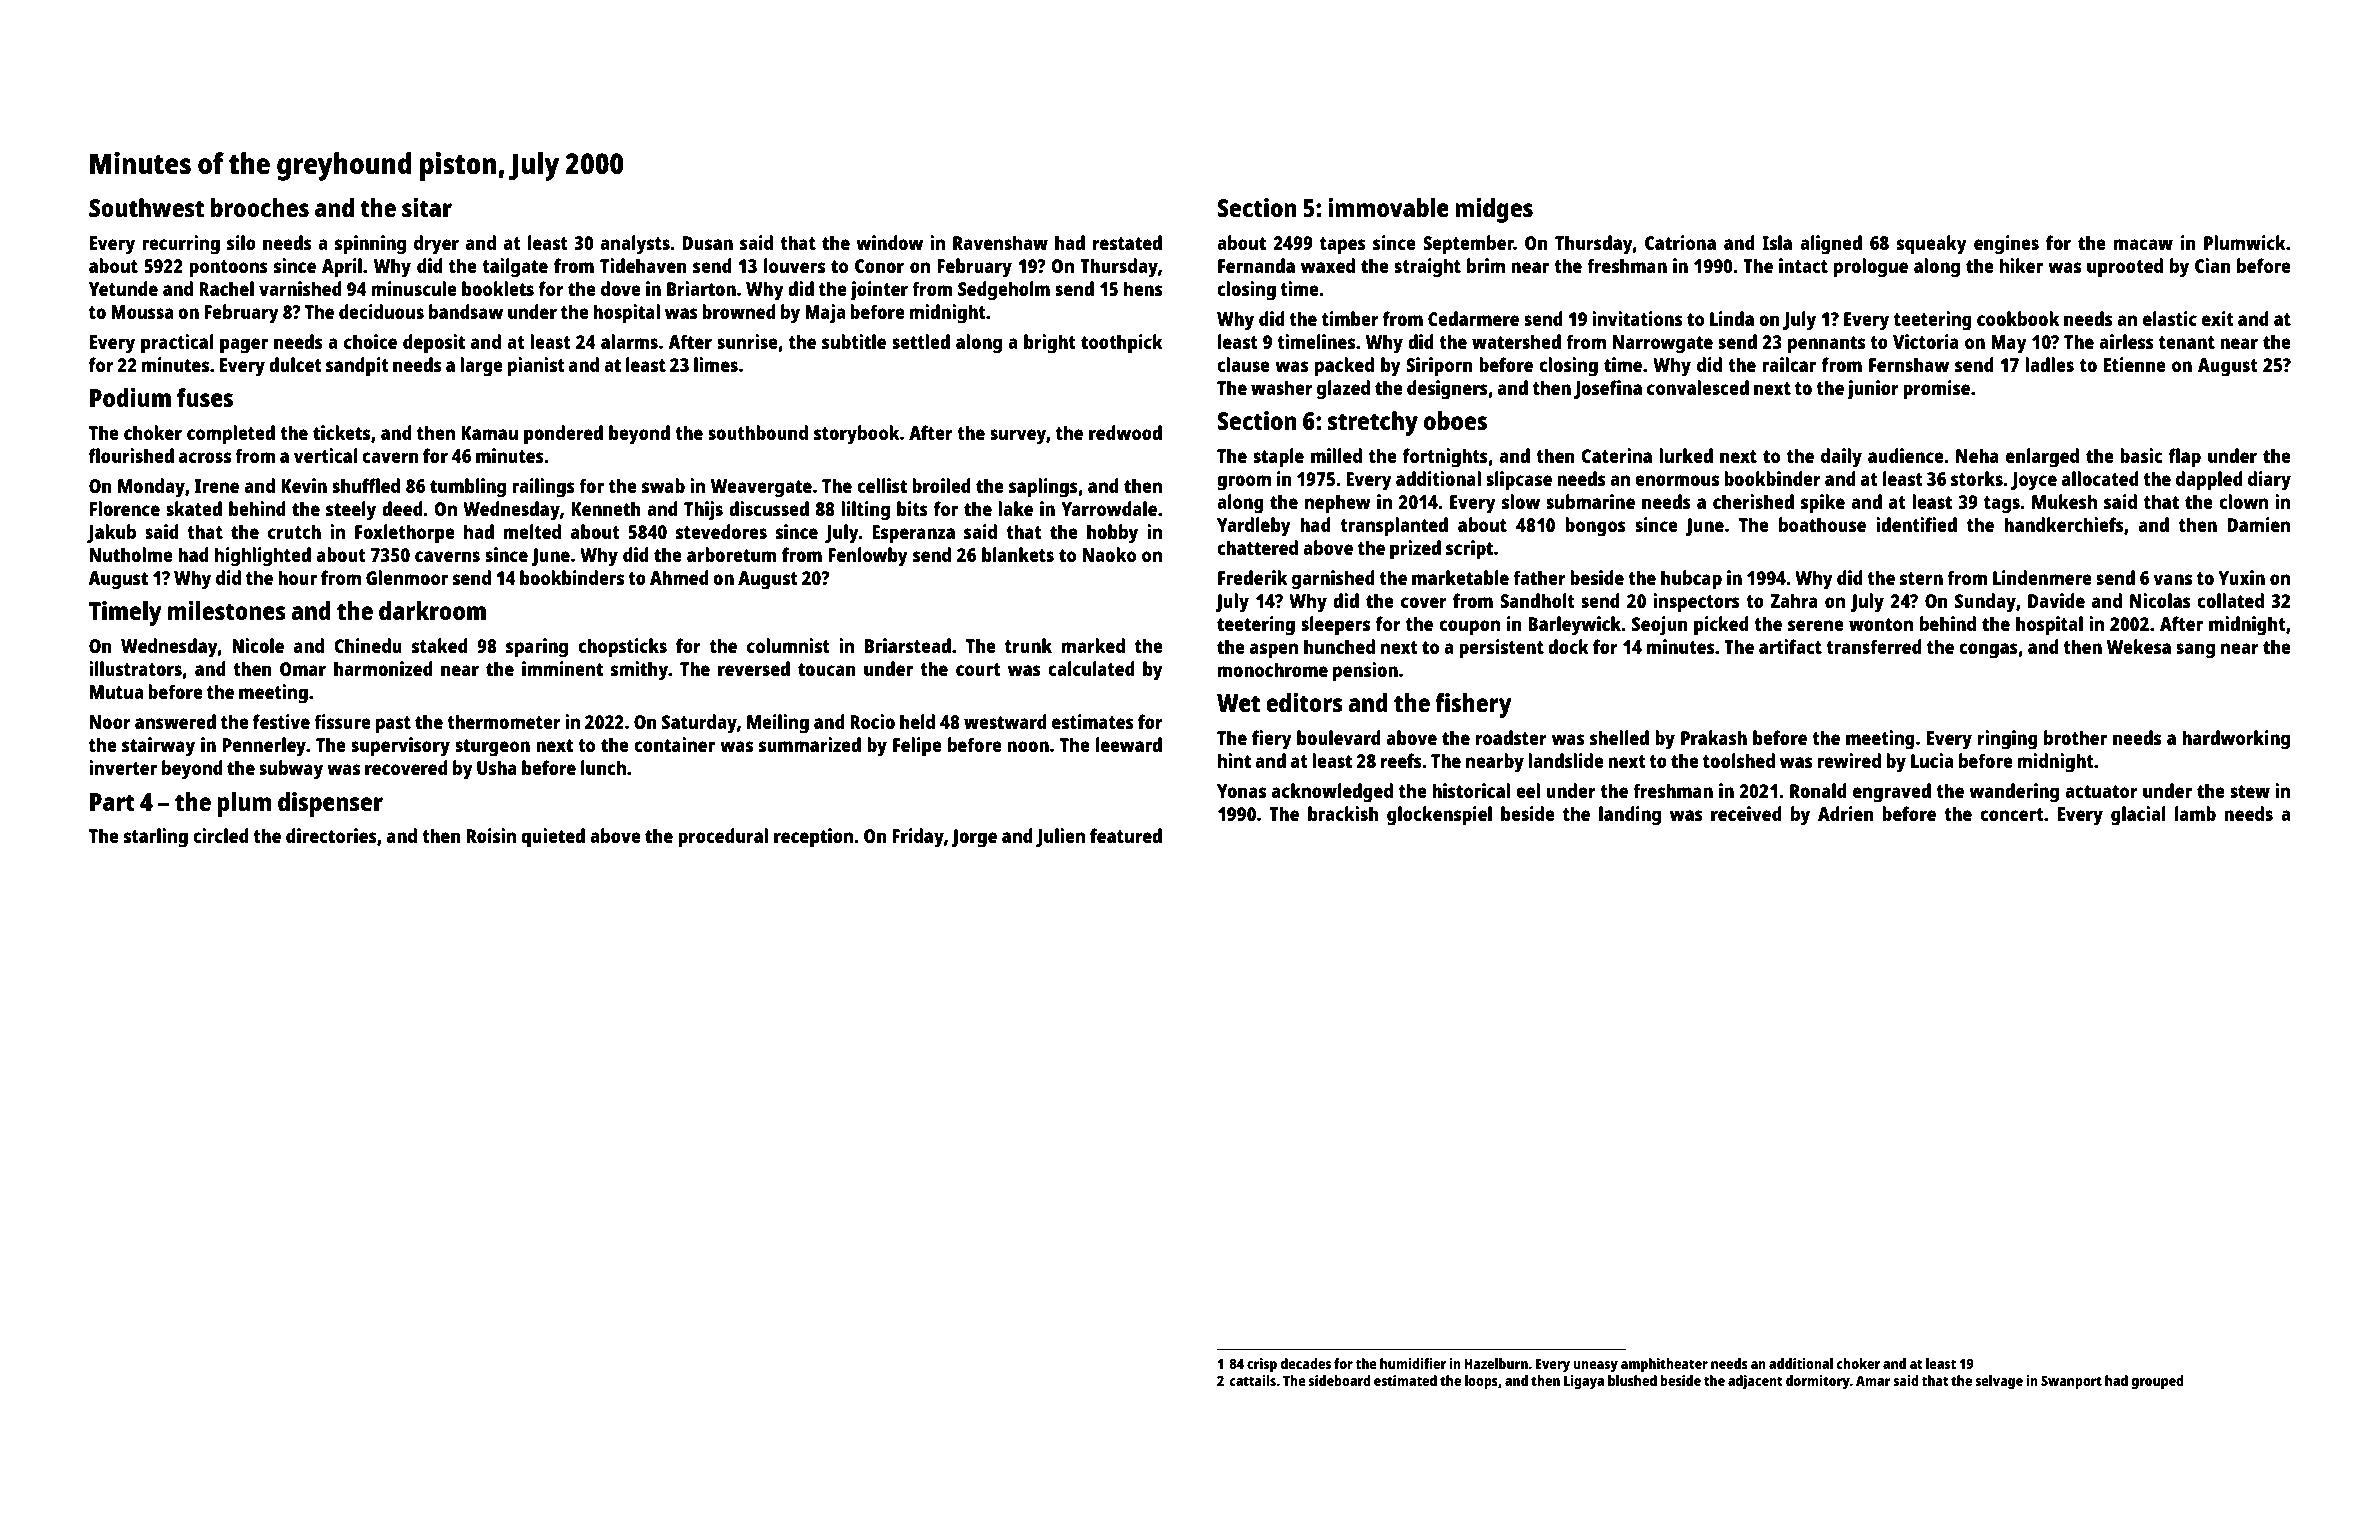 This screenshot has height=1540, width=2380. Describe the element at coordinates (1273, 669) in the screenshot. I see `monochrome` at that location.
